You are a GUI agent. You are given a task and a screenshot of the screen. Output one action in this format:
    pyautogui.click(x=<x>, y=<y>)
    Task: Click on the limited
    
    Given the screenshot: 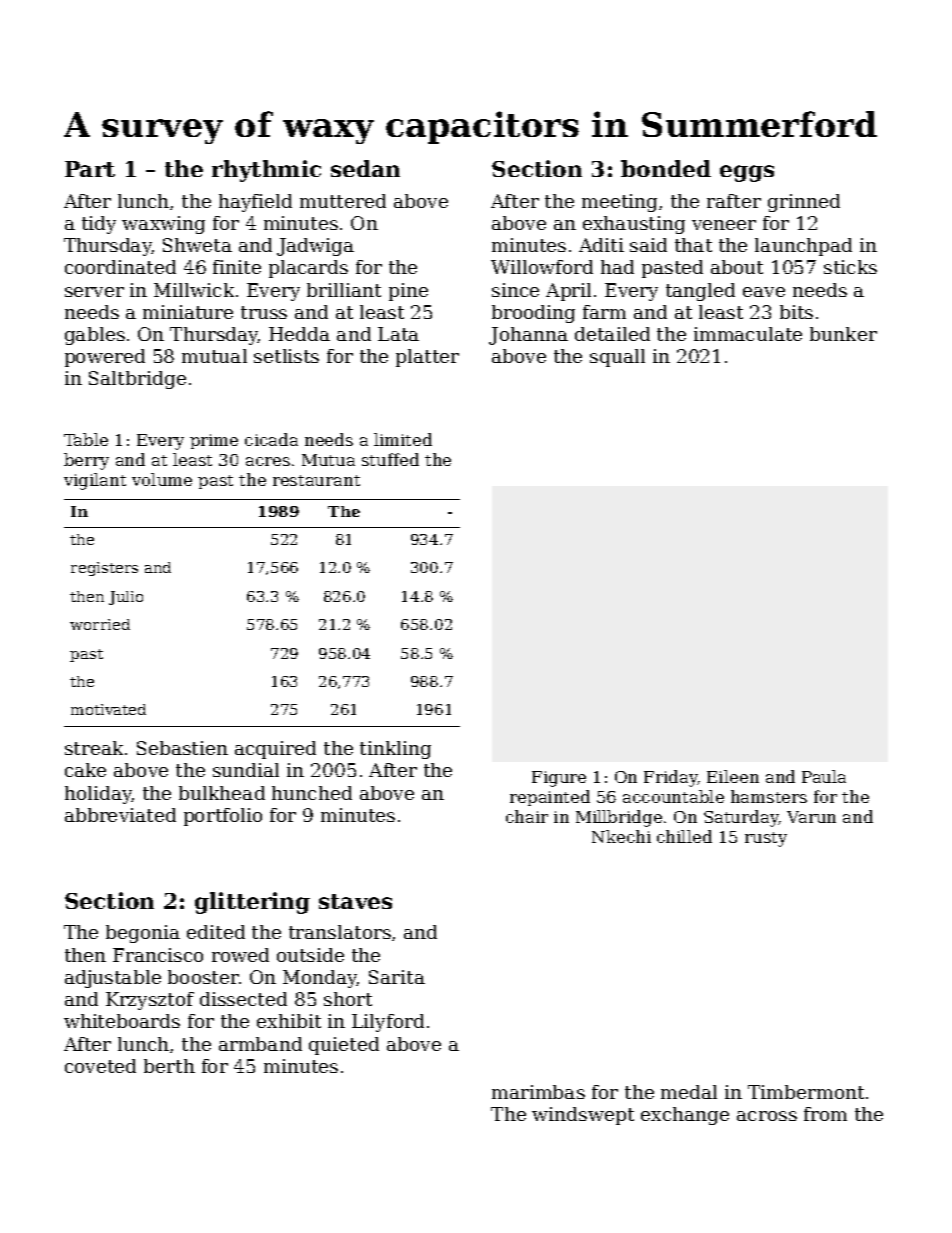 What is the action you would take?
    pyautogui.click(x=403, y=439)
